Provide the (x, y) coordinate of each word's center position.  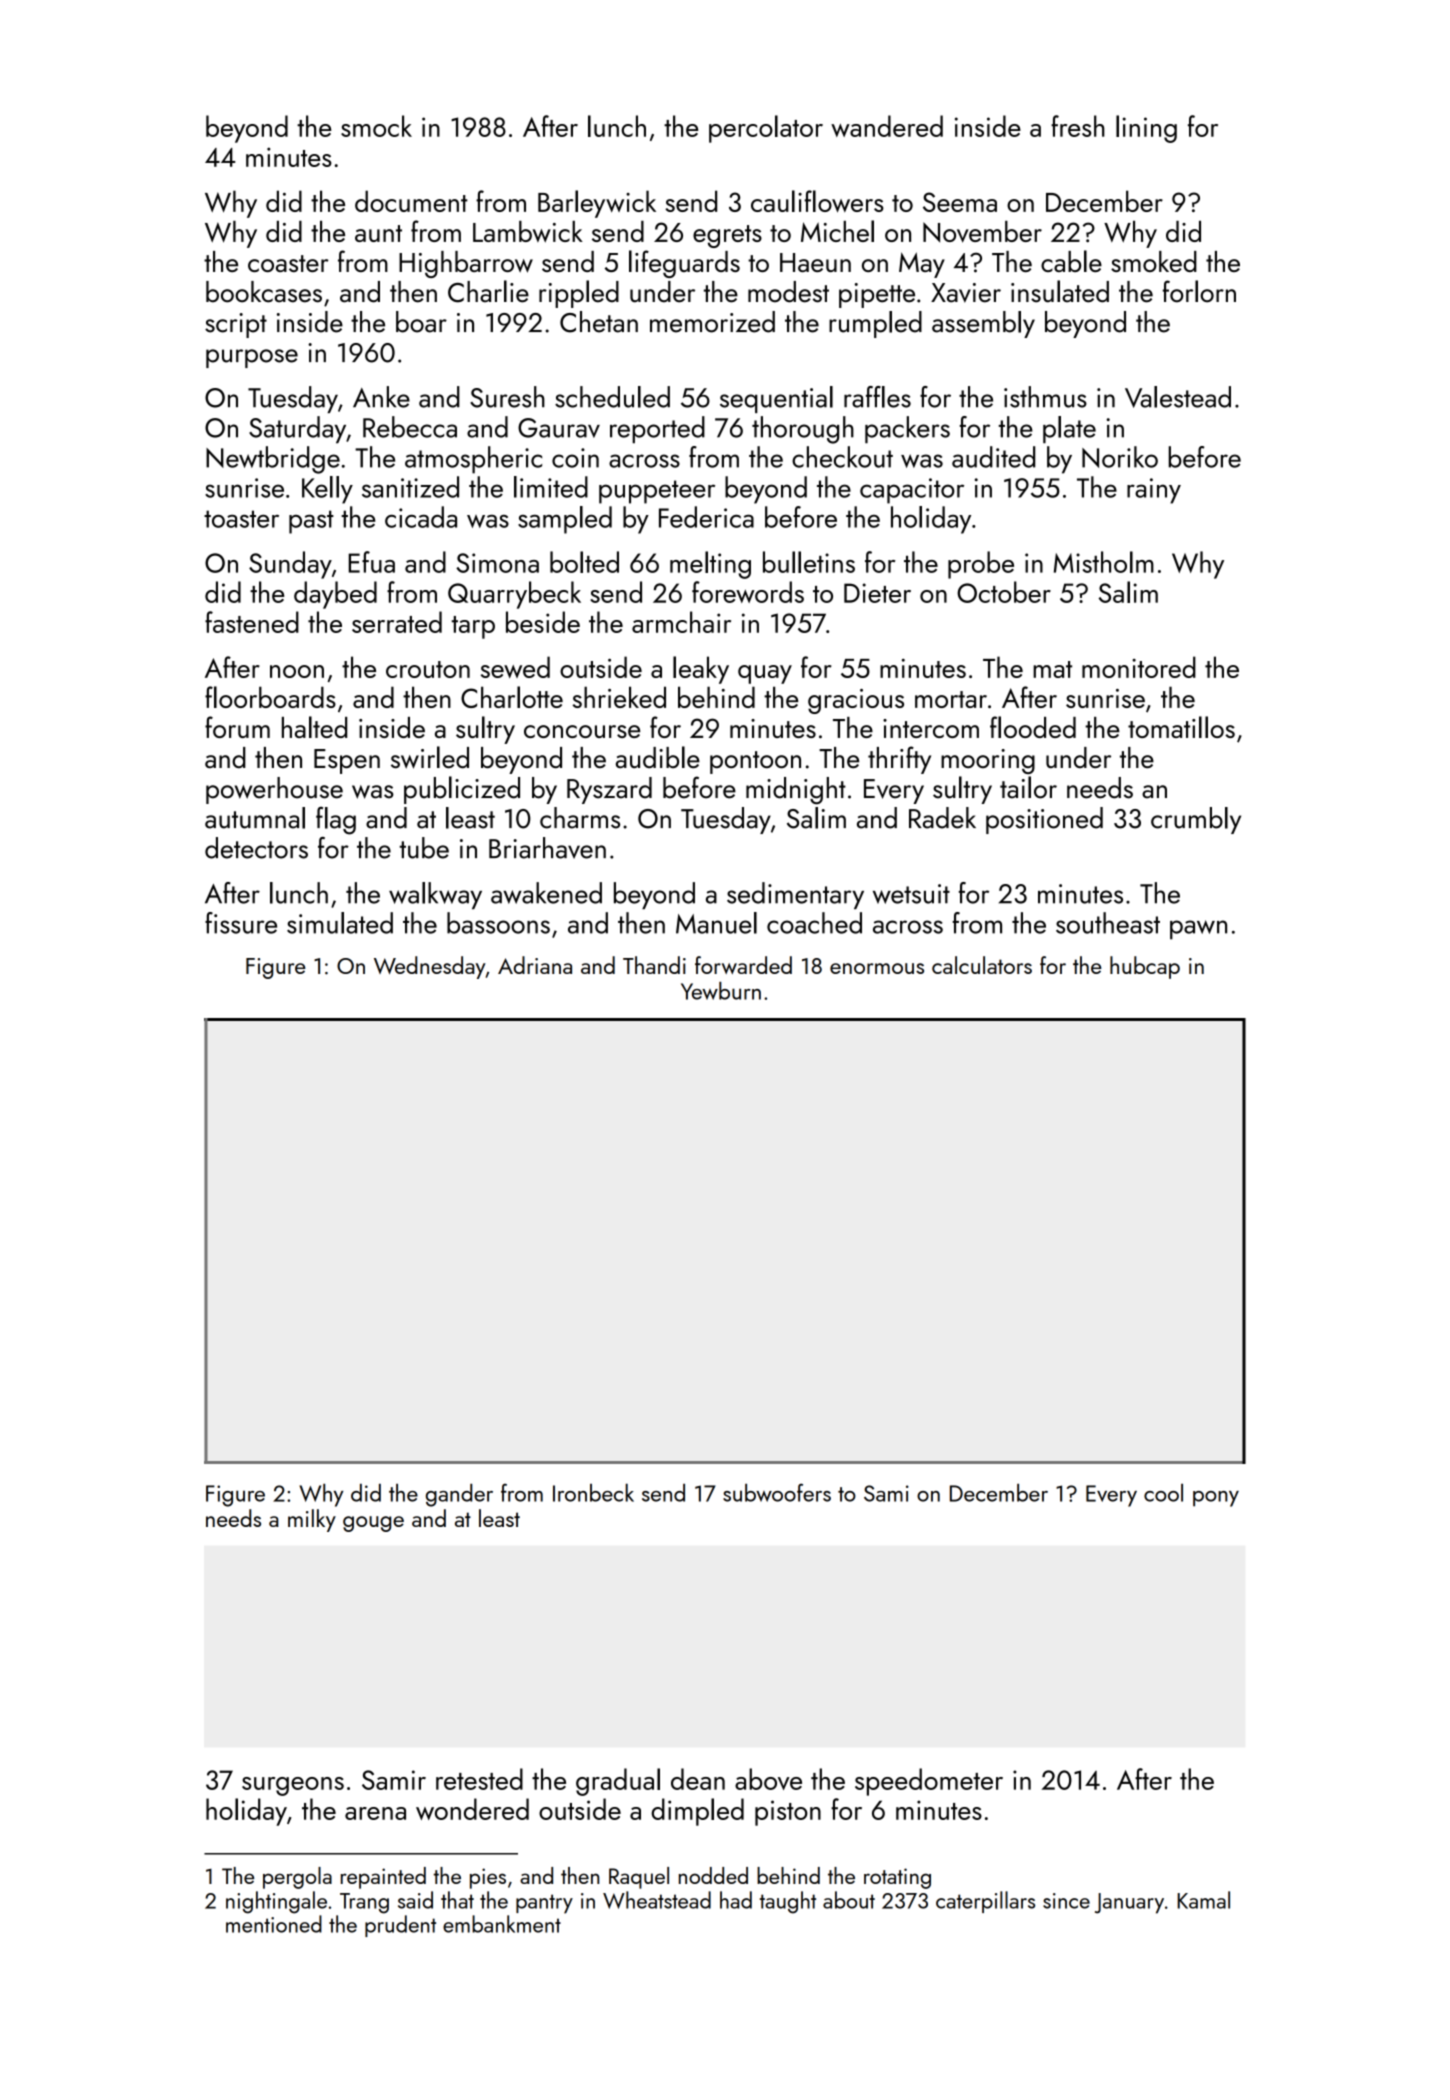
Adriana (535, 965)
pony (1216, 1499)
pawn (1198, 930)
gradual (618, 1782)
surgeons (293, 1786)
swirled (430, 757)
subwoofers (777, 1492)
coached (814, 923)
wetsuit (911, 894)
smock (376, 126)
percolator (766, 129)
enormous (877, 968)
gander (459, 1495)
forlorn (1199, 291)
